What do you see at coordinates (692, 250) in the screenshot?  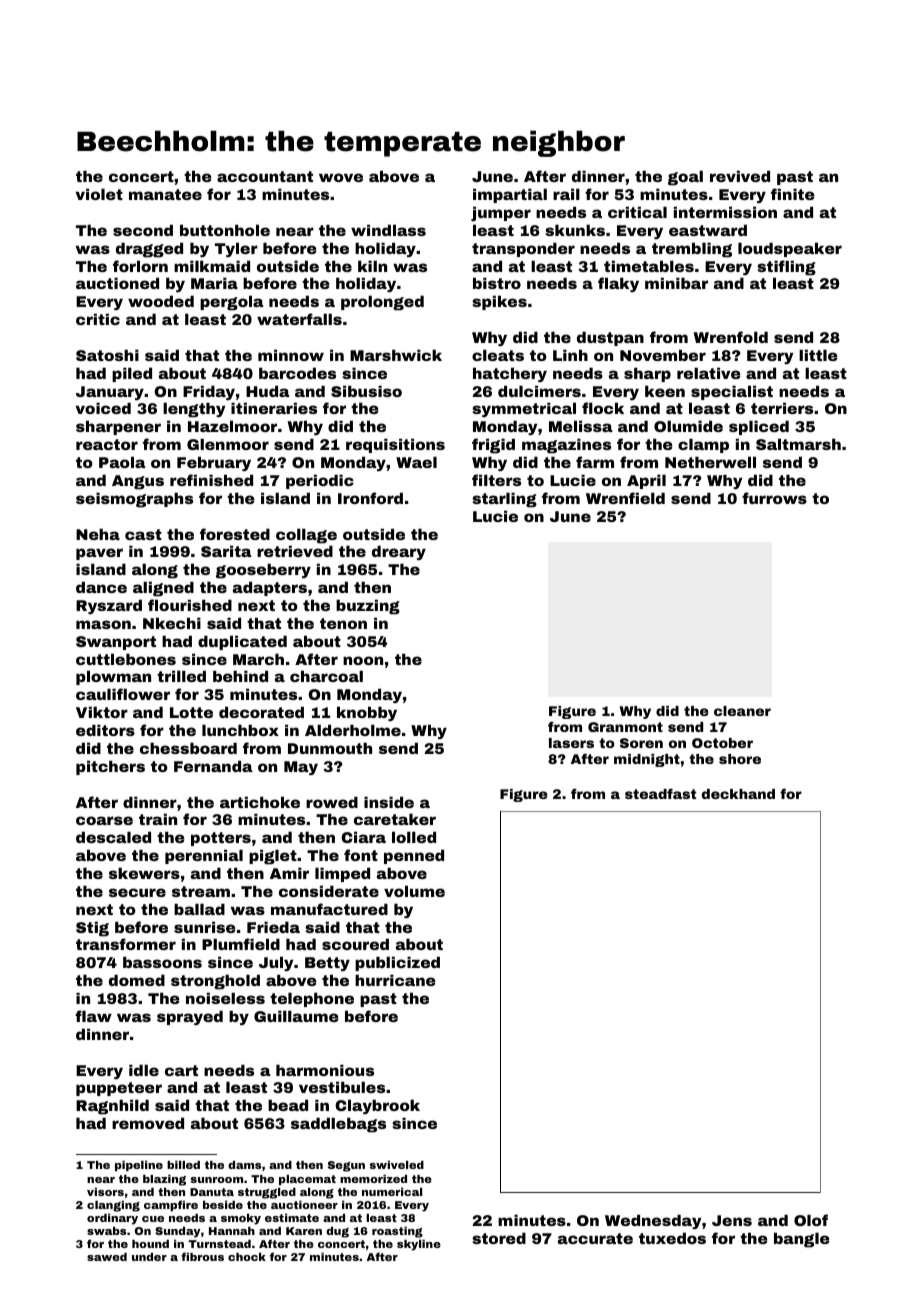 I see `trembling` at bounding box center [692, 250].
